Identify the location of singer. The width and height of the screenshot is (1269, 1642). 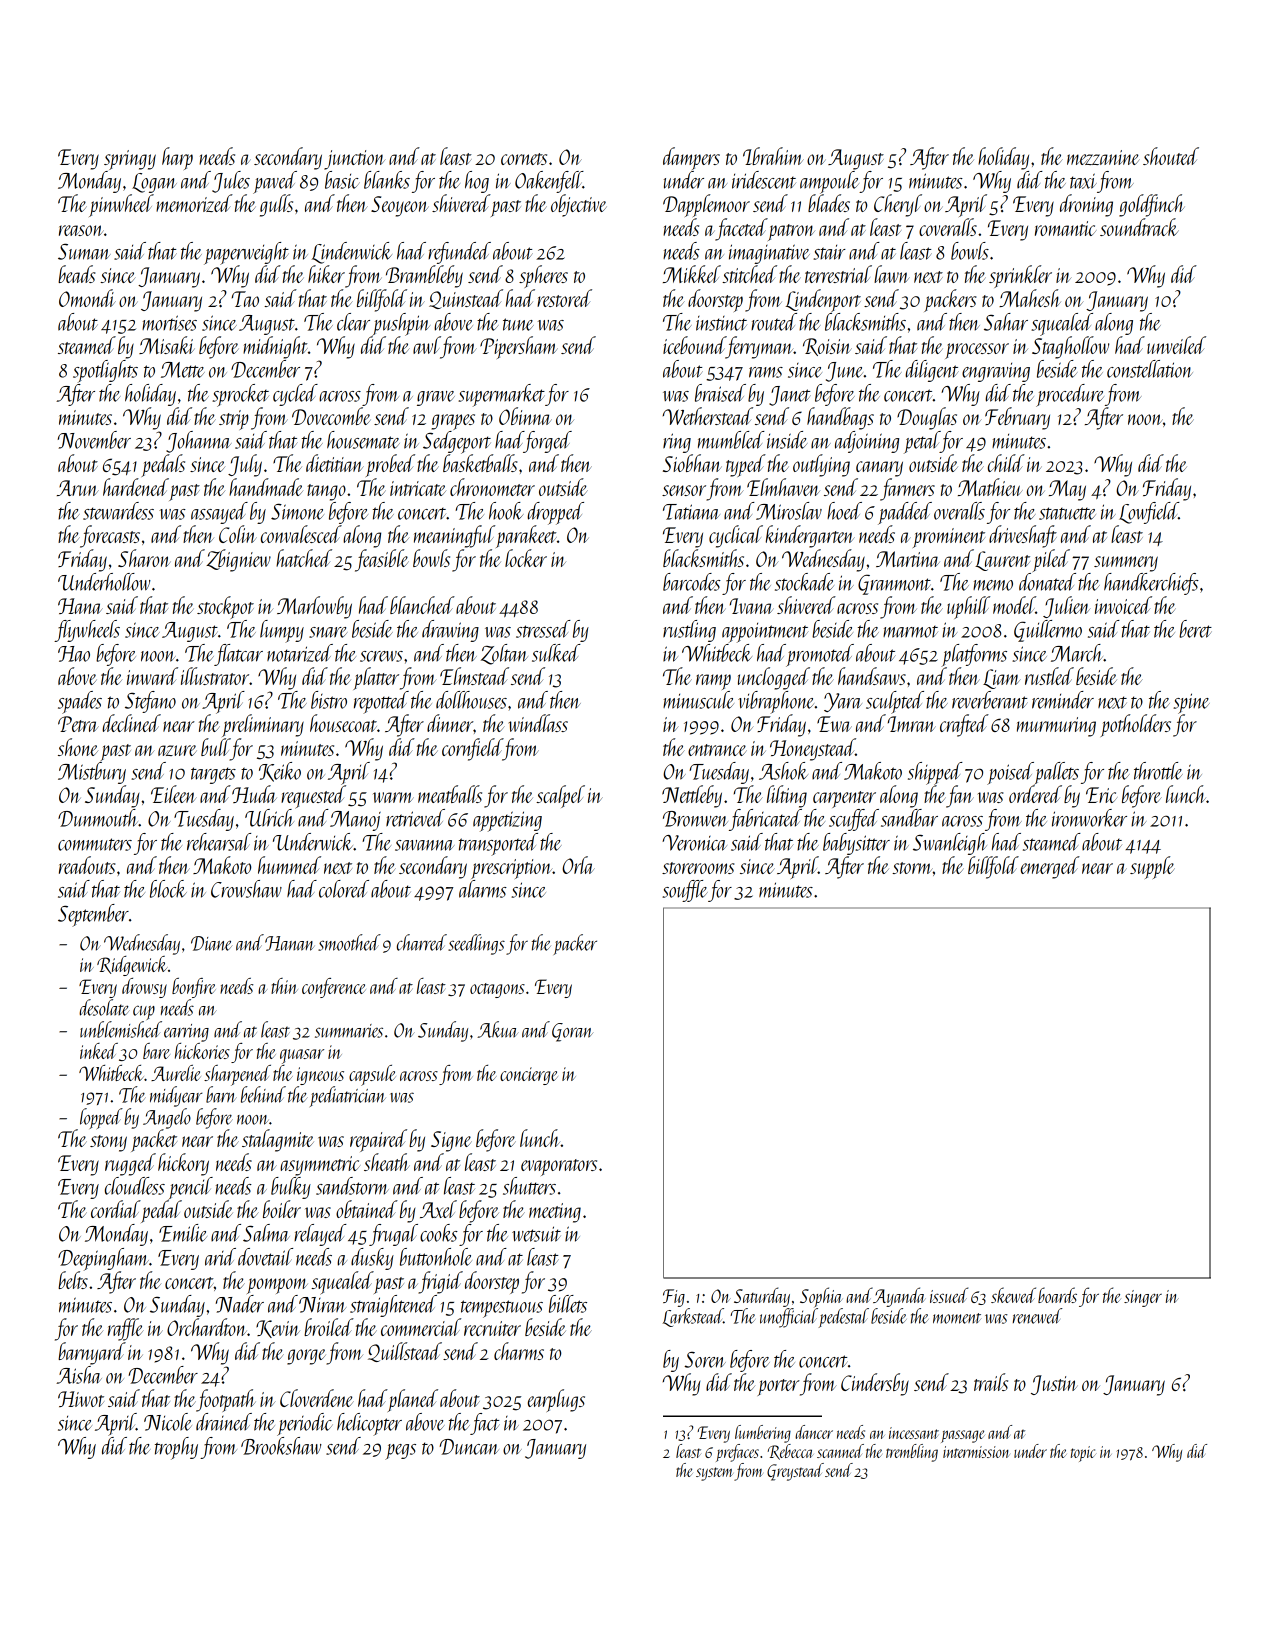
(1143, 1298).
